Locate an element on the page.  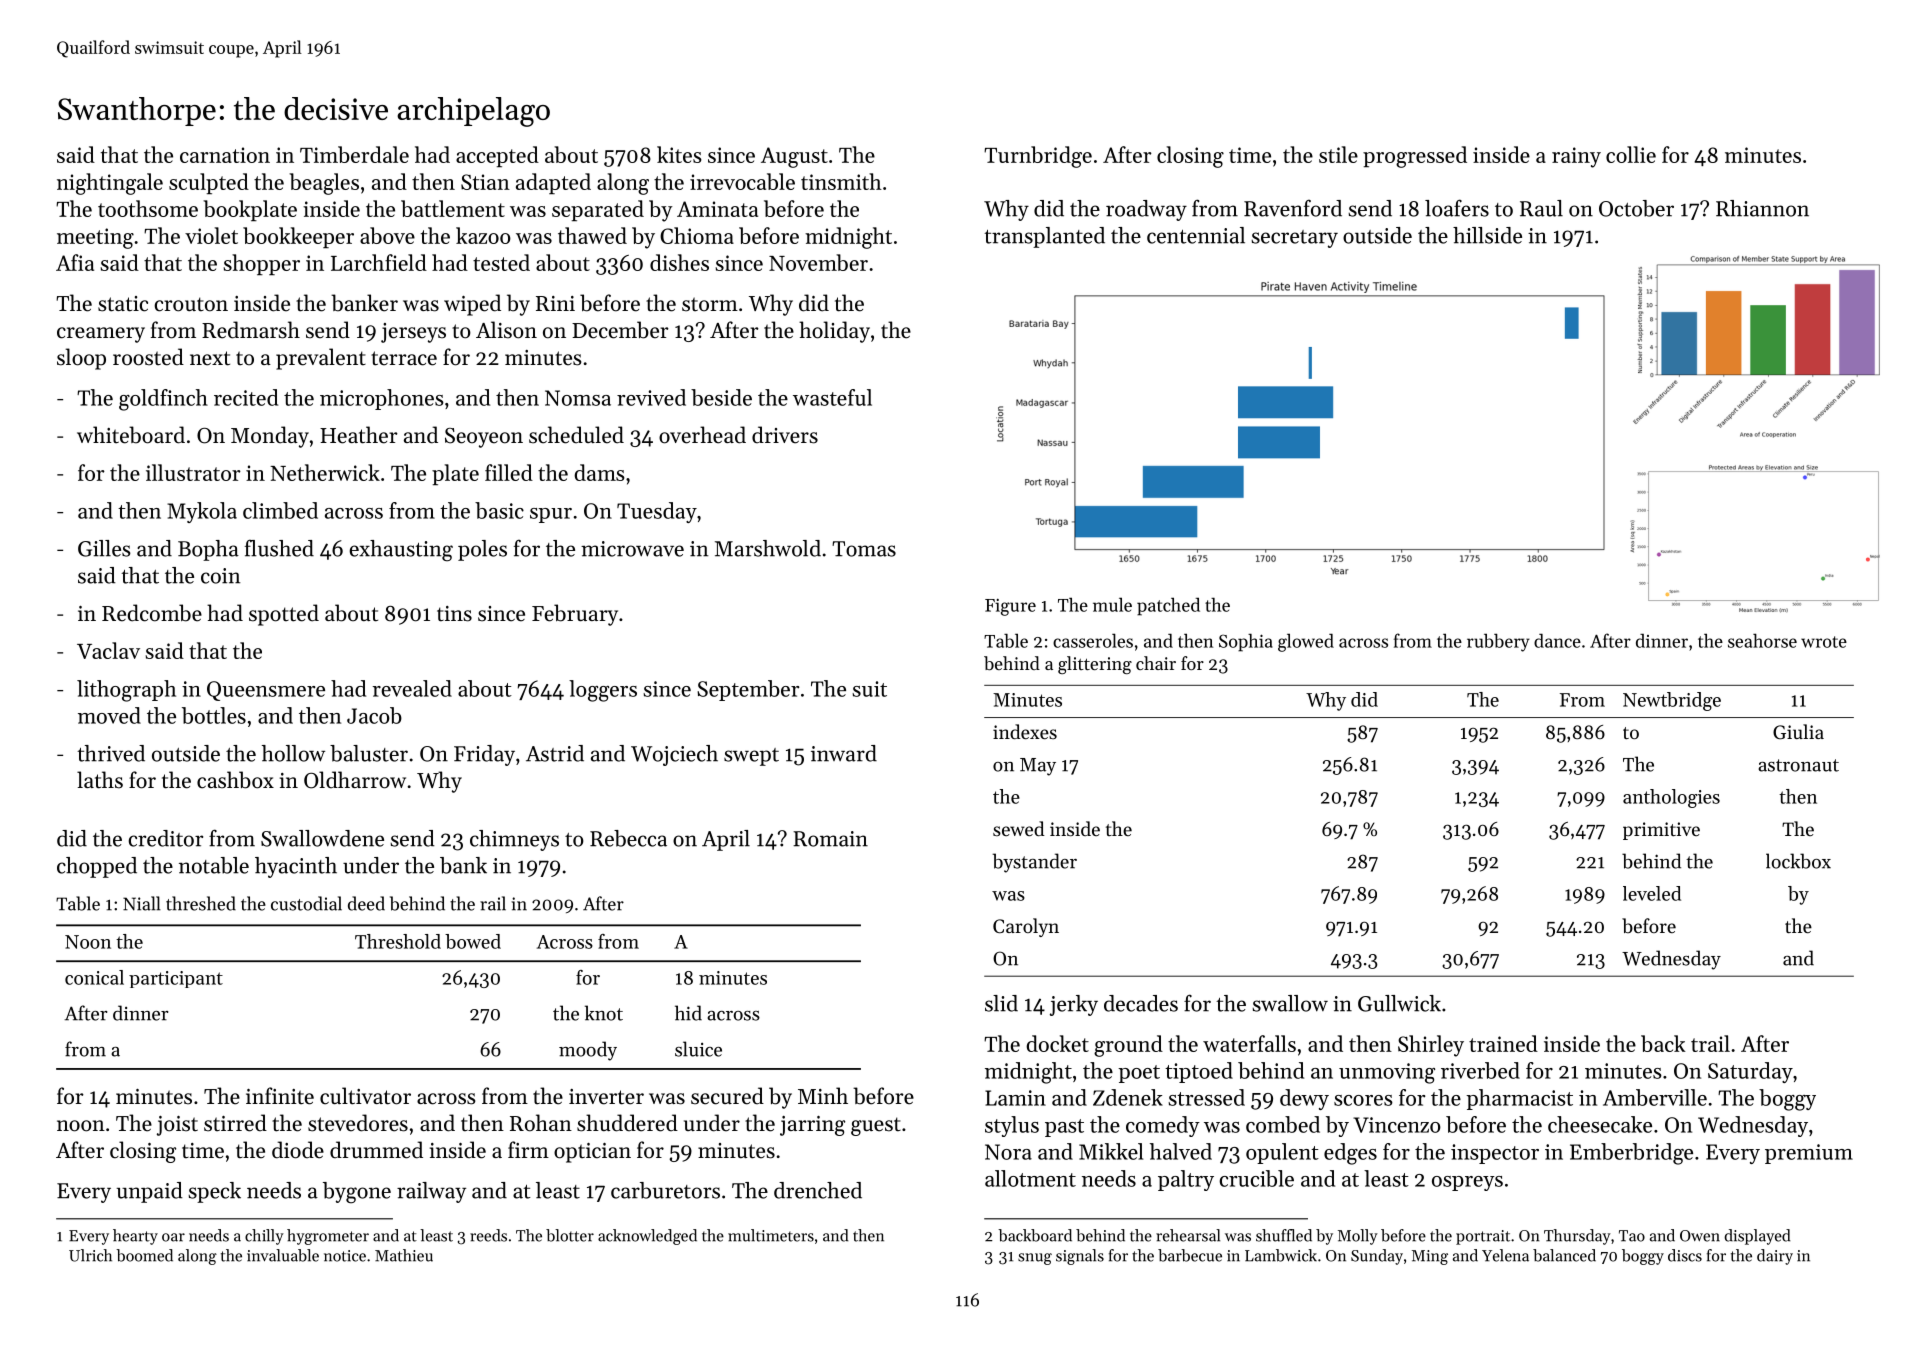
nightingale is located at coordinates (110, 184).
